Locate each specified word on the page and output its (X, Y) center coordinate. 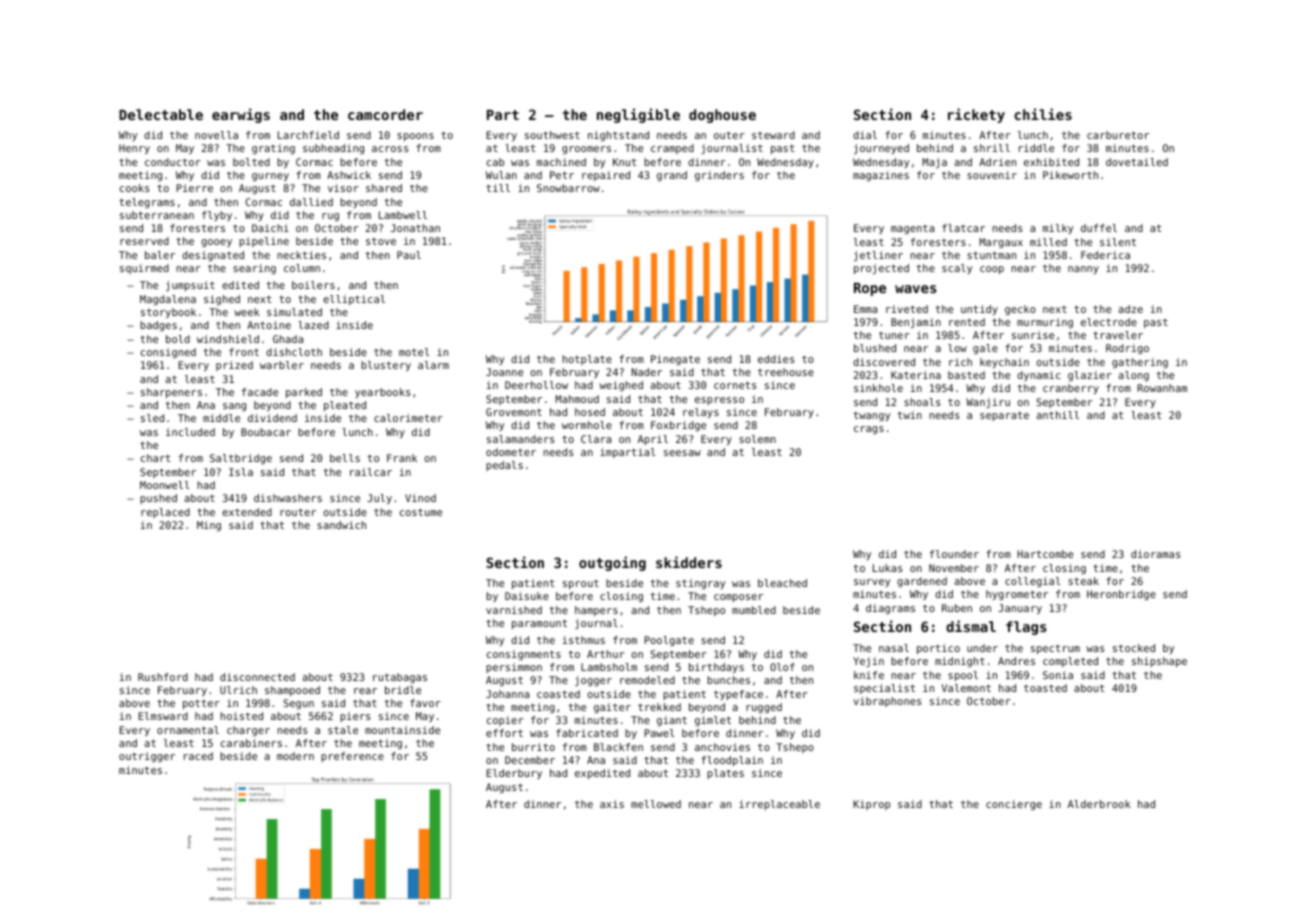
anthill (1057, 415)
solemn (757, 439)
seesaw (682, 453)
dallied (311, 202)
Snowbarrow (568, 188)
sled (152, 418)
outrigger (147, 757)
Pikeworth (1070, 175)
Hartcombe (1045, 554)
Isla (241, 472)
